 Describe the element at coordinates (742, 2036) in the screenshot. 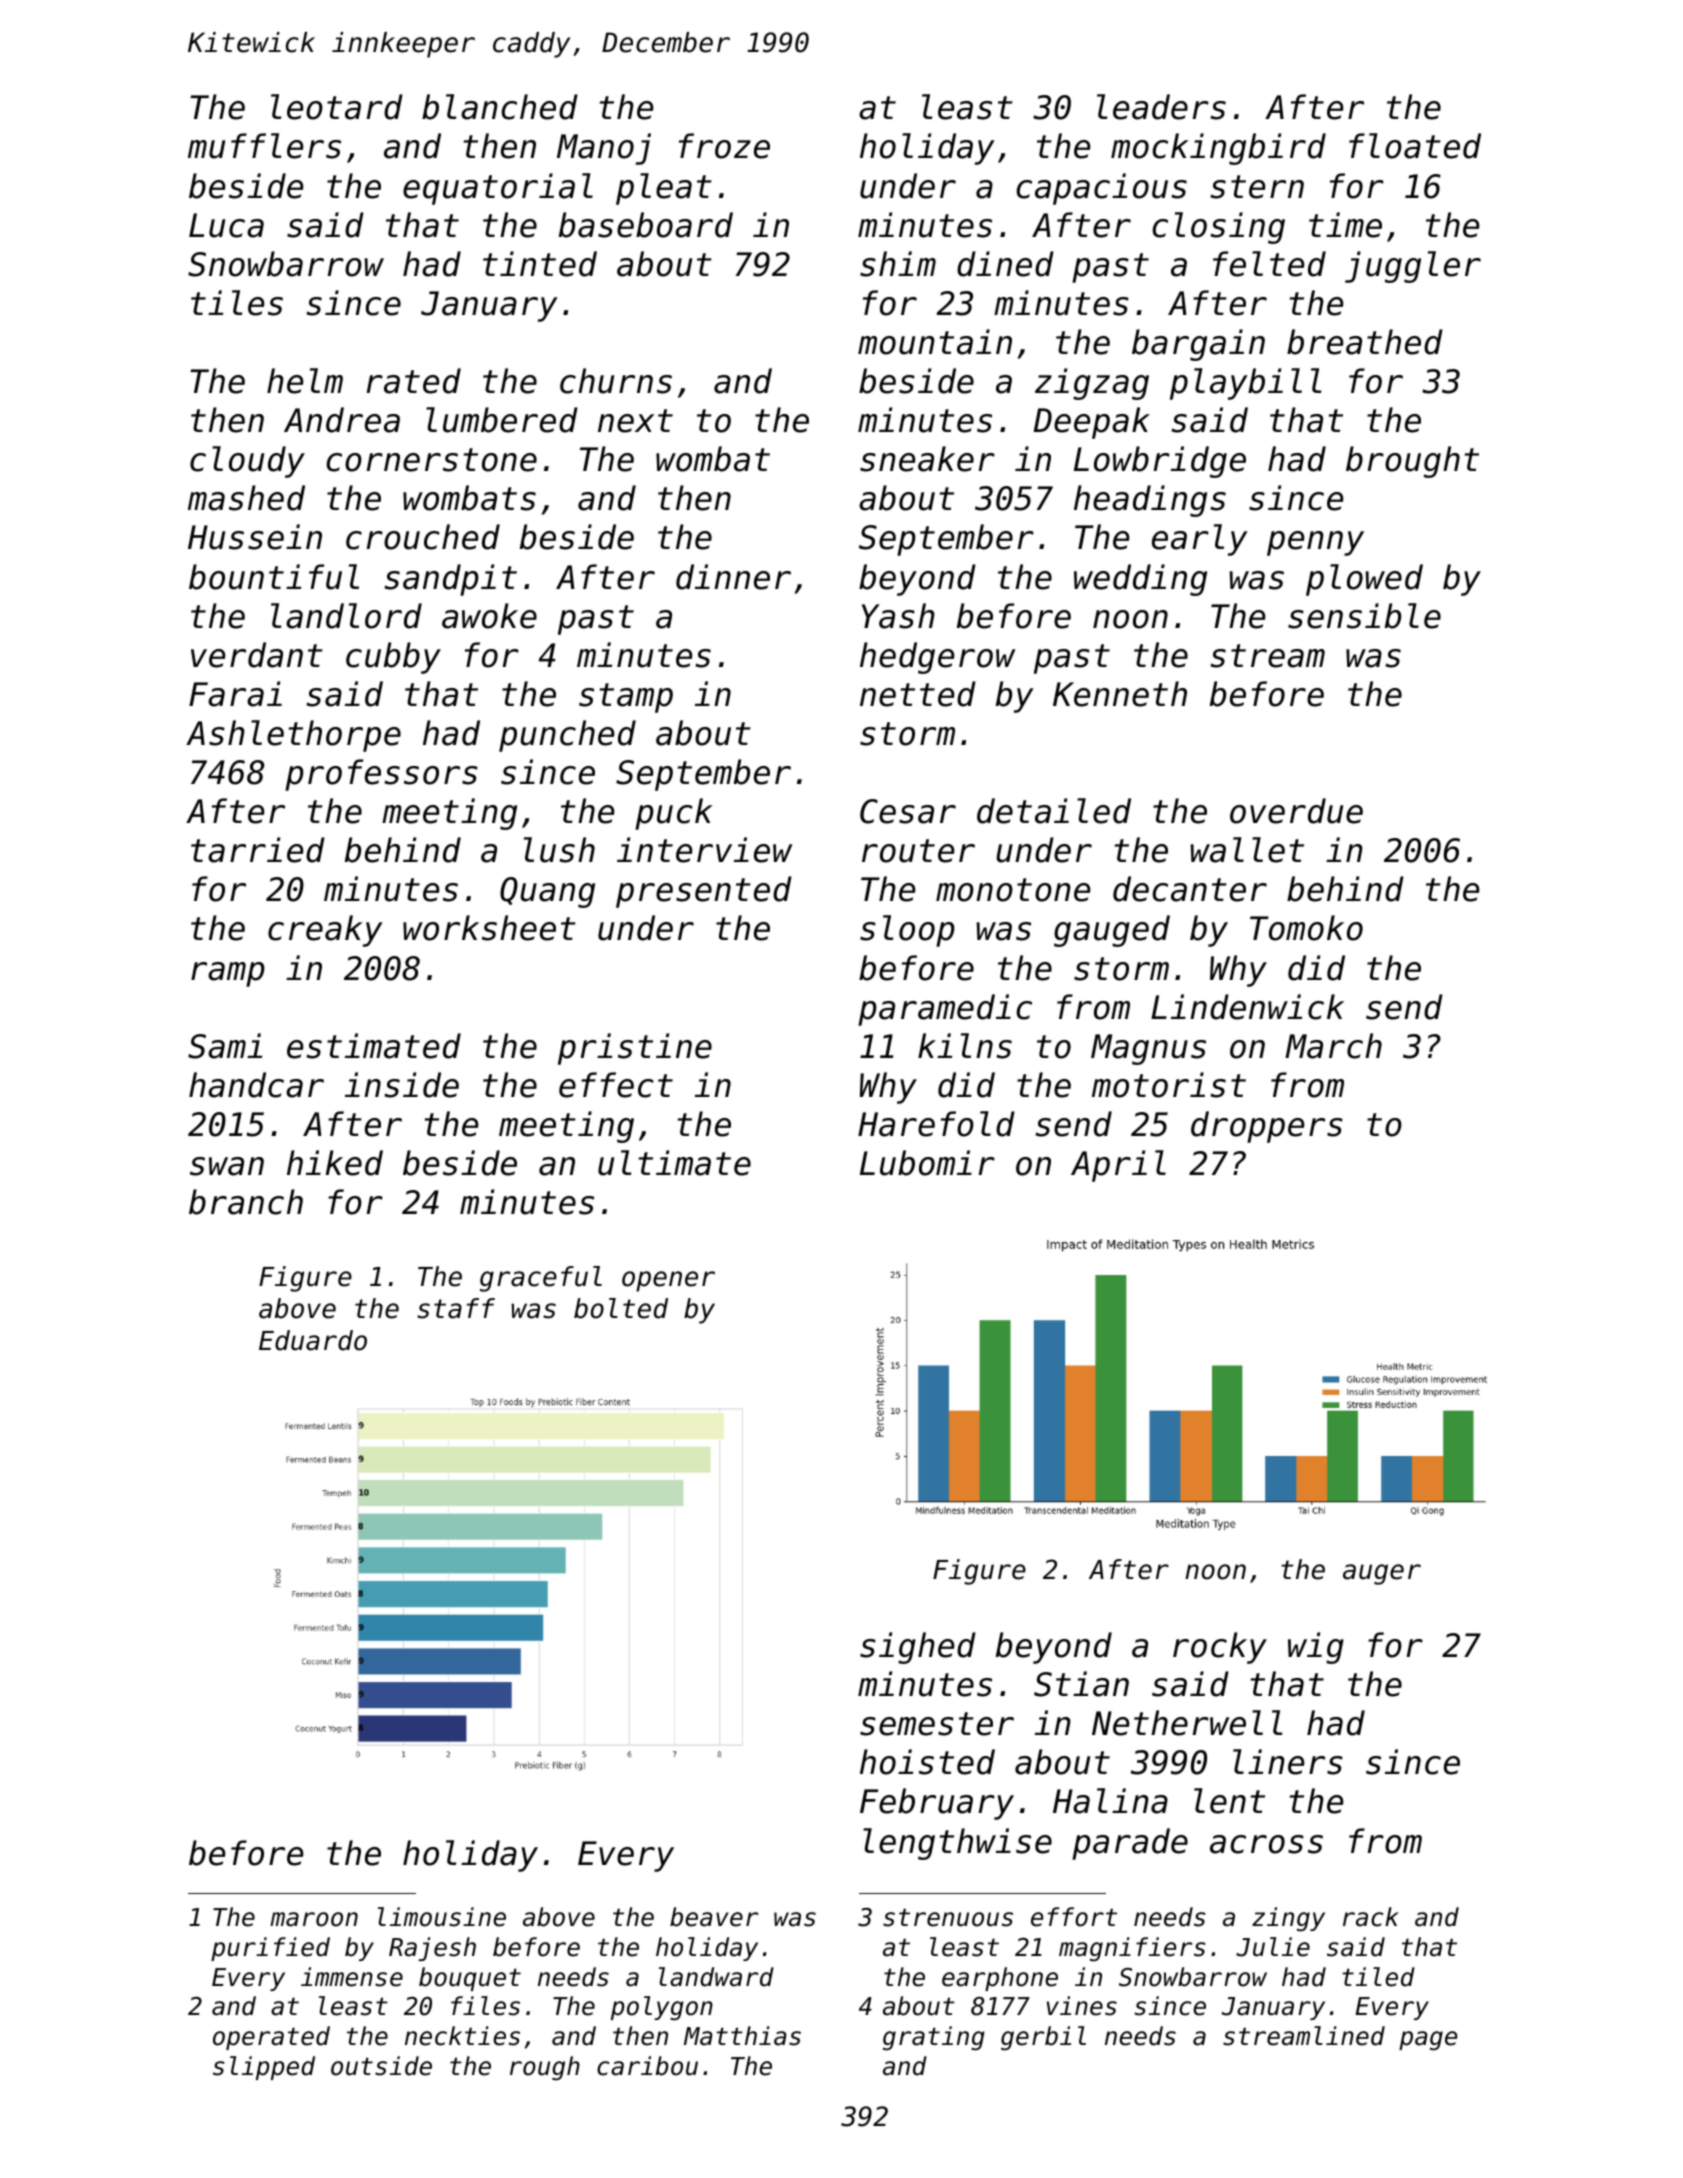

I see `Matthias` at that location.
